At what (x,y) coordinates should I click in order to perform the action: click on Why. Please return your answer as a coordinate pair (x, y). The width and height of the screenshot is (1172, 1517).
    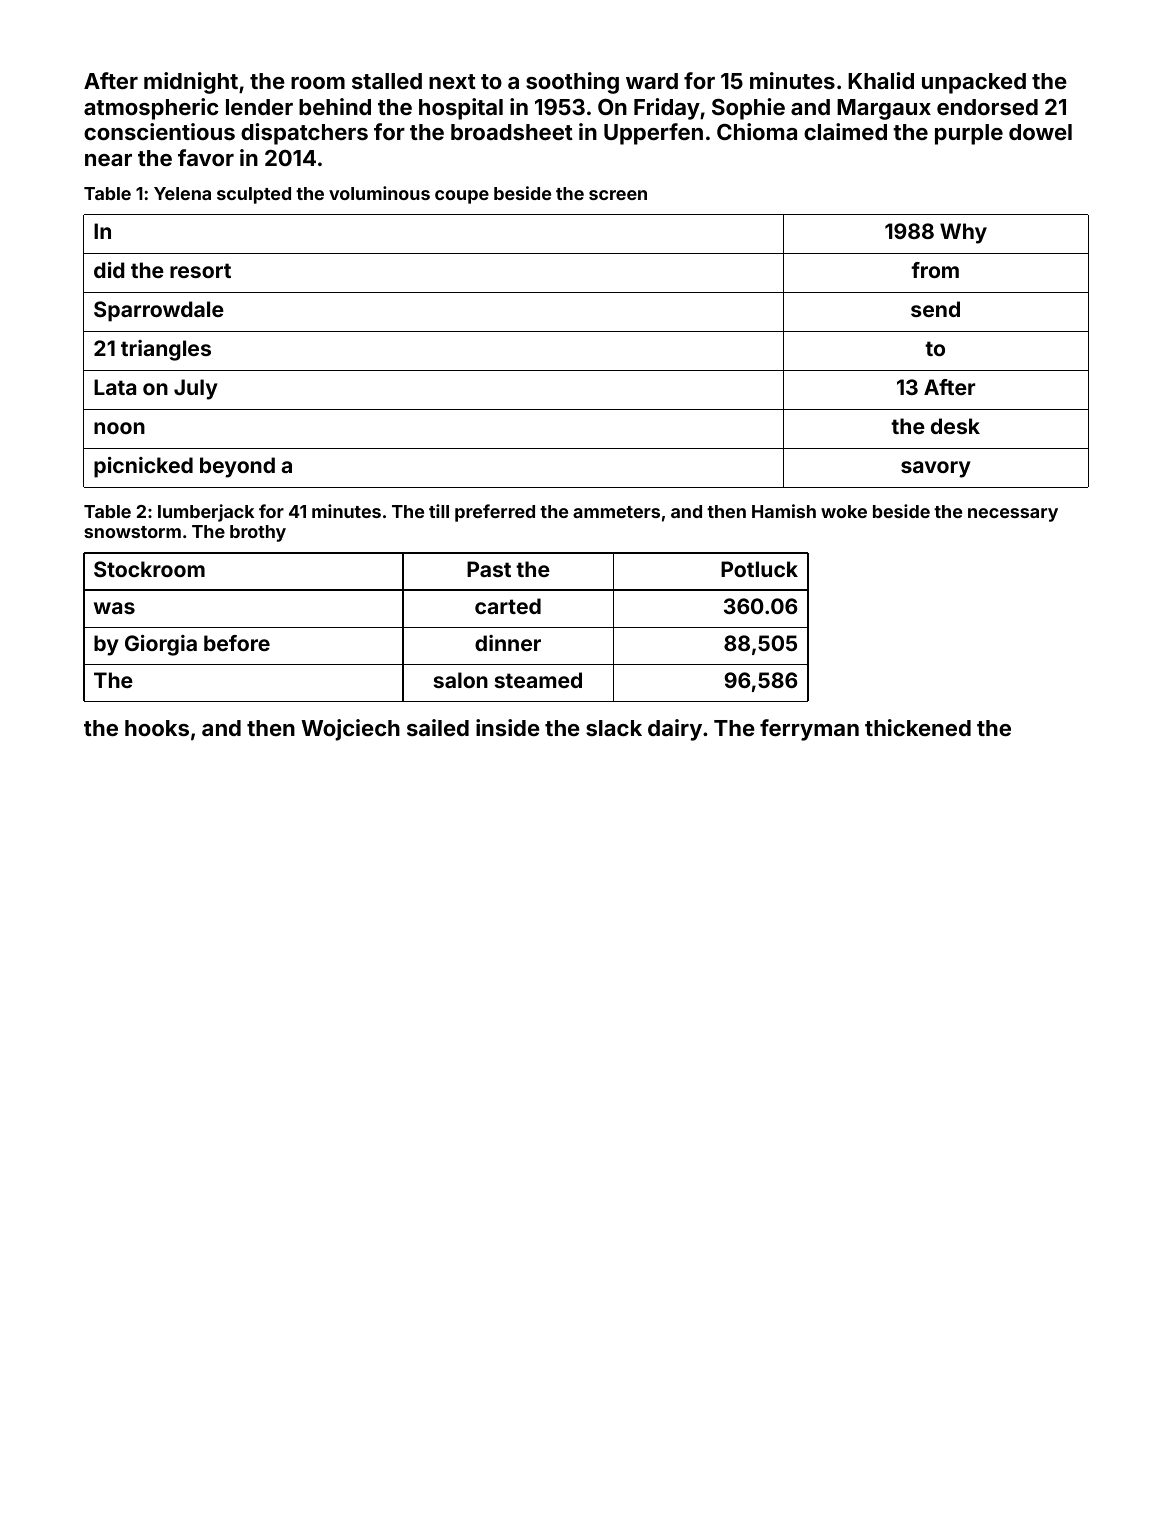
    Looking at the image, I should click on (963, 233).
